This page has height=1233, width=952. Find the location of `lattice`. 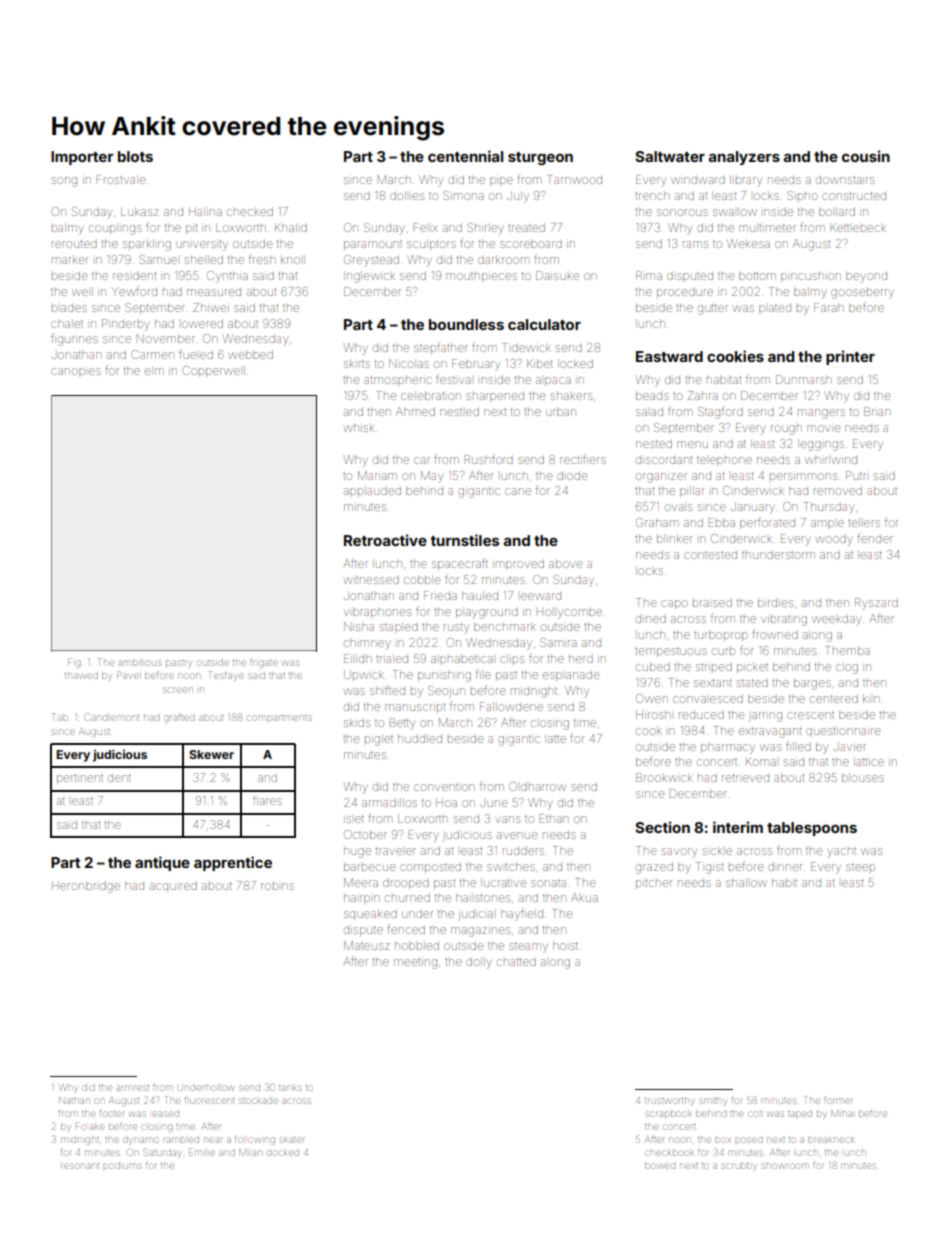

lattice is located at coordinates (869, 761).
